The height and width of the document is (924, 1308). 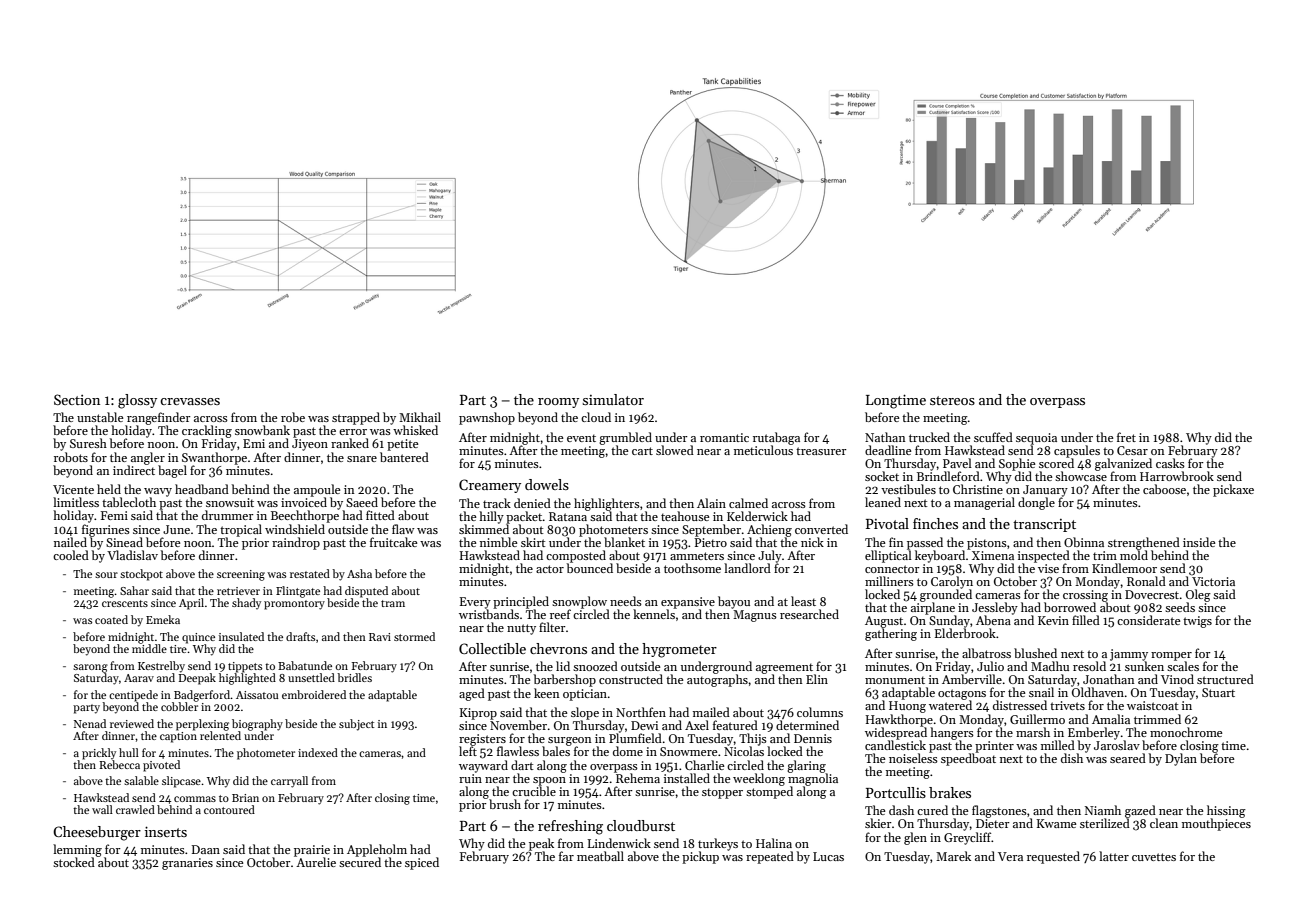 What do you see at coordinates (1154, 857) in the document?
I see `cuvettes` at bounding box center [1154, 857].
